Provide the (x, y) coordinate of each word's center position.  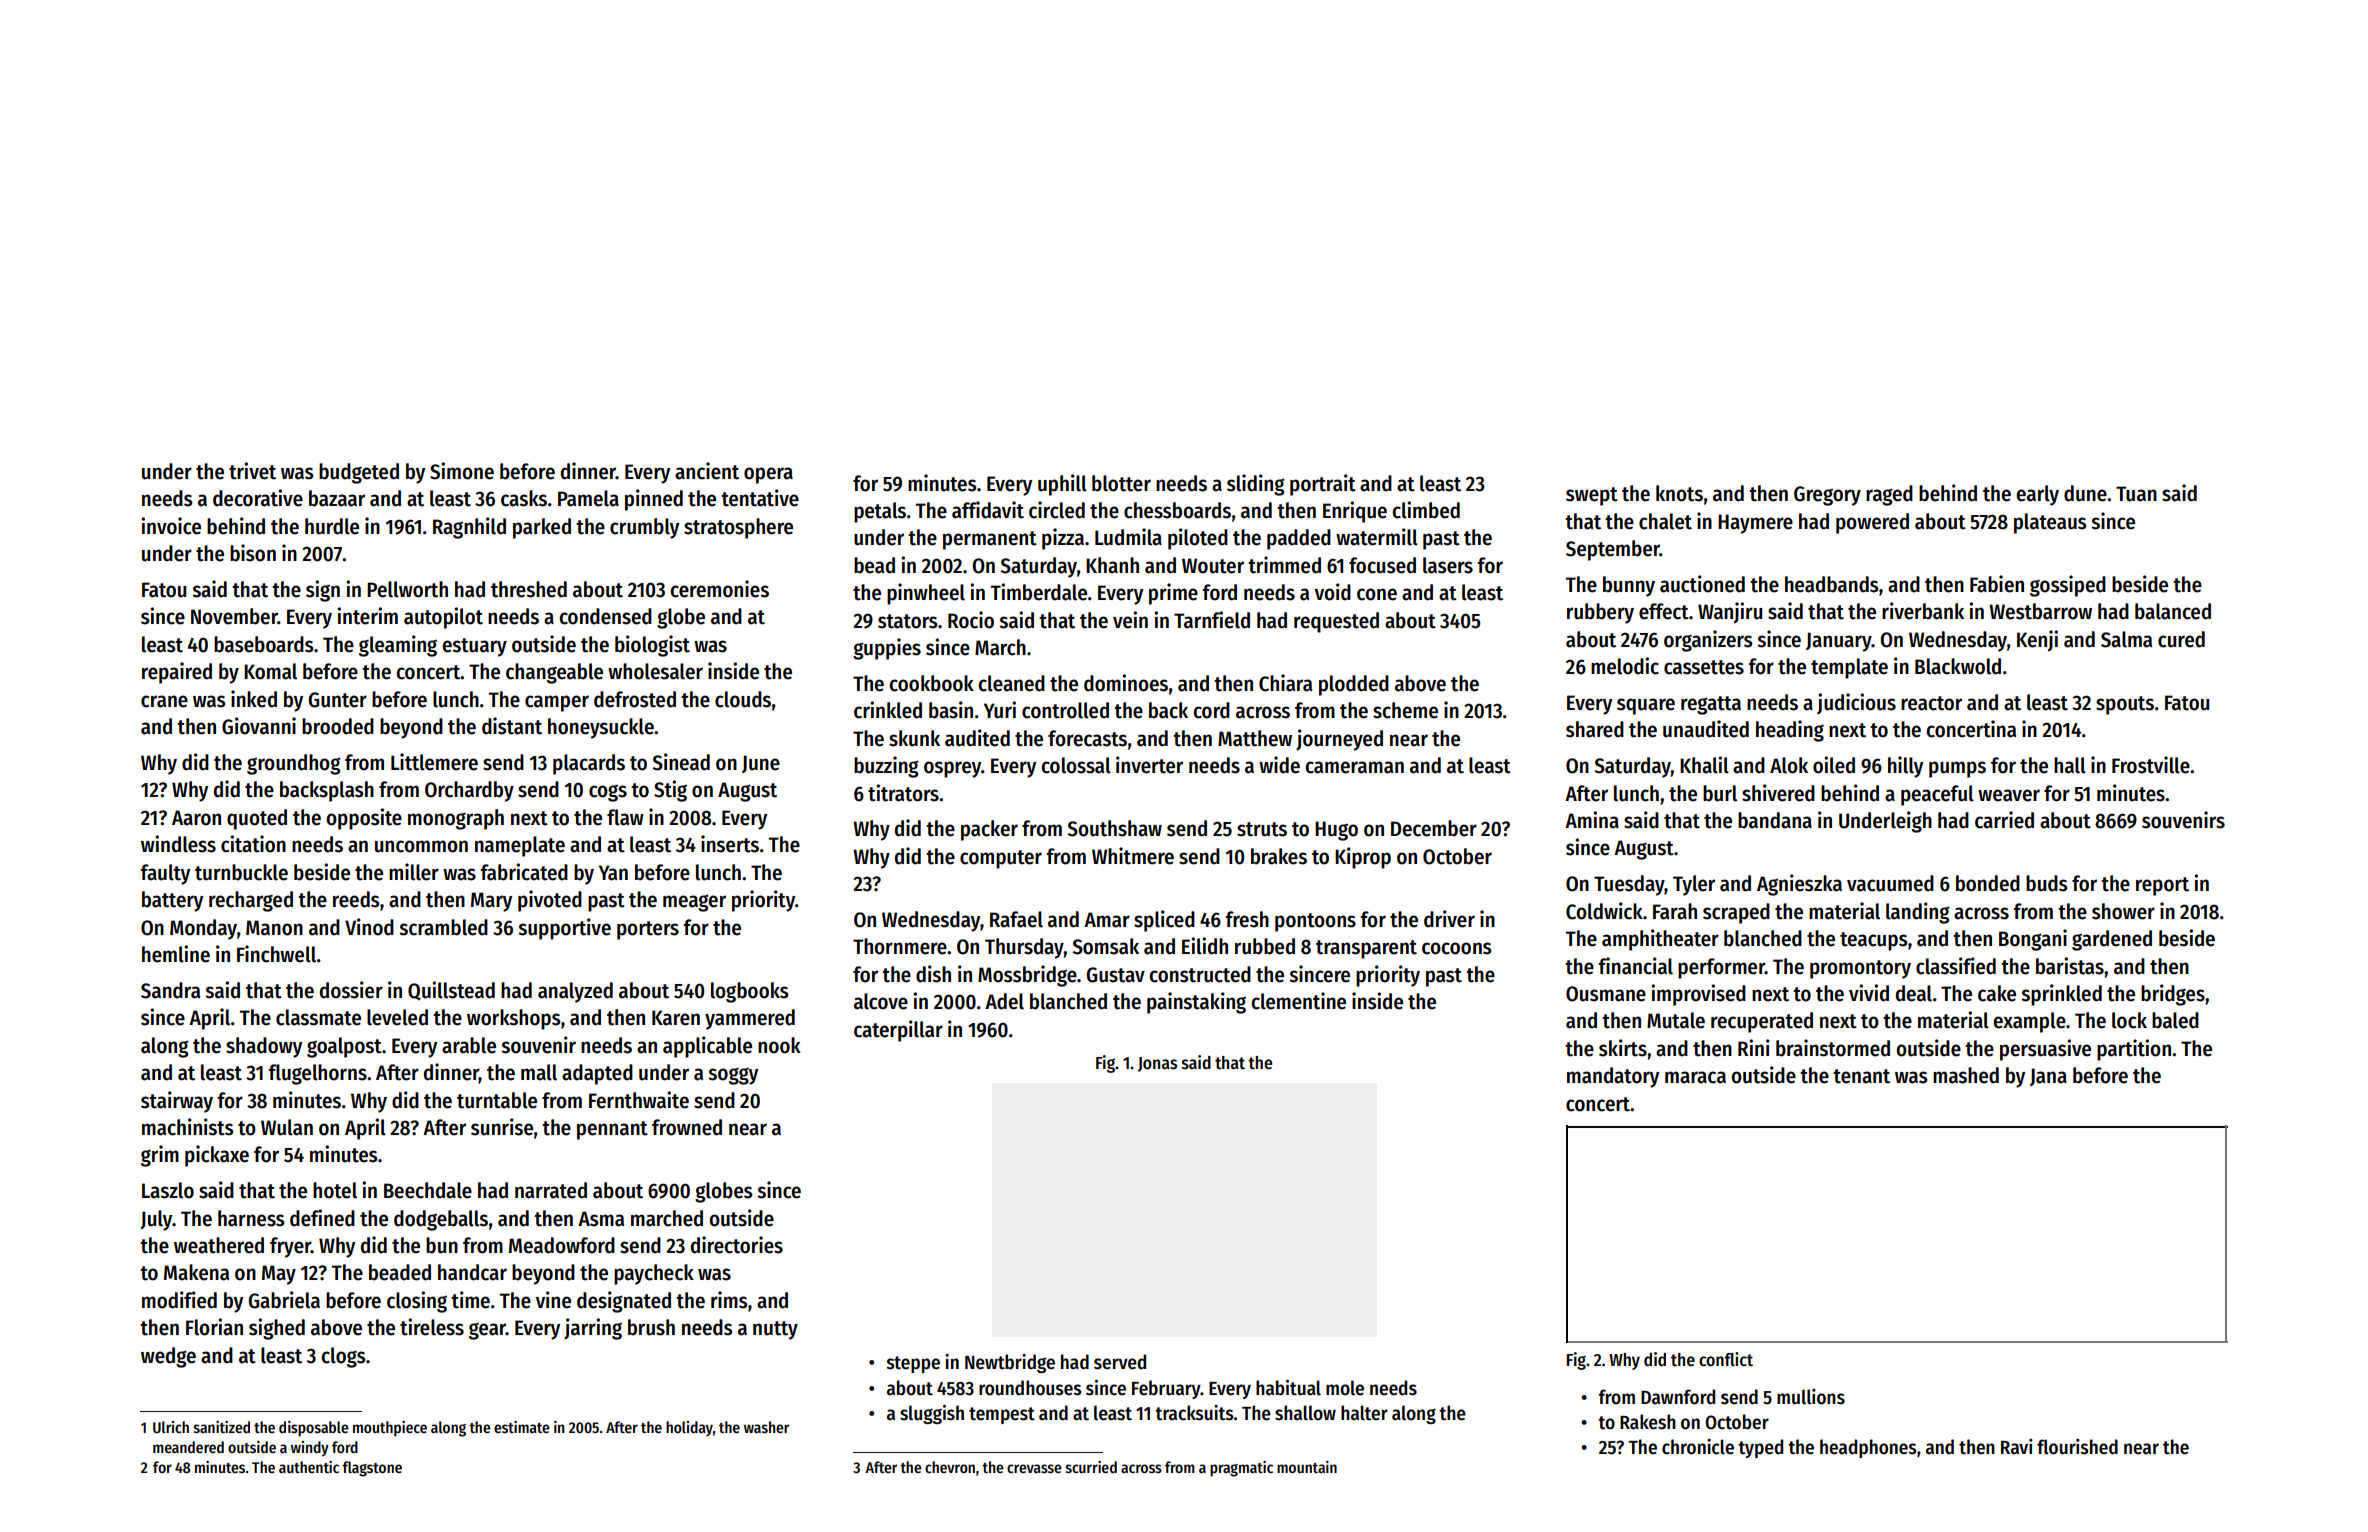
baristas (2070, 966)
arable (469, 1045)
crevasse (1034, 1468)
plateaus (2050, 523)
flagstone (372, 1469)
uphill (1062, 485)
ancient (707, 471)
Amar (1107, 920)
